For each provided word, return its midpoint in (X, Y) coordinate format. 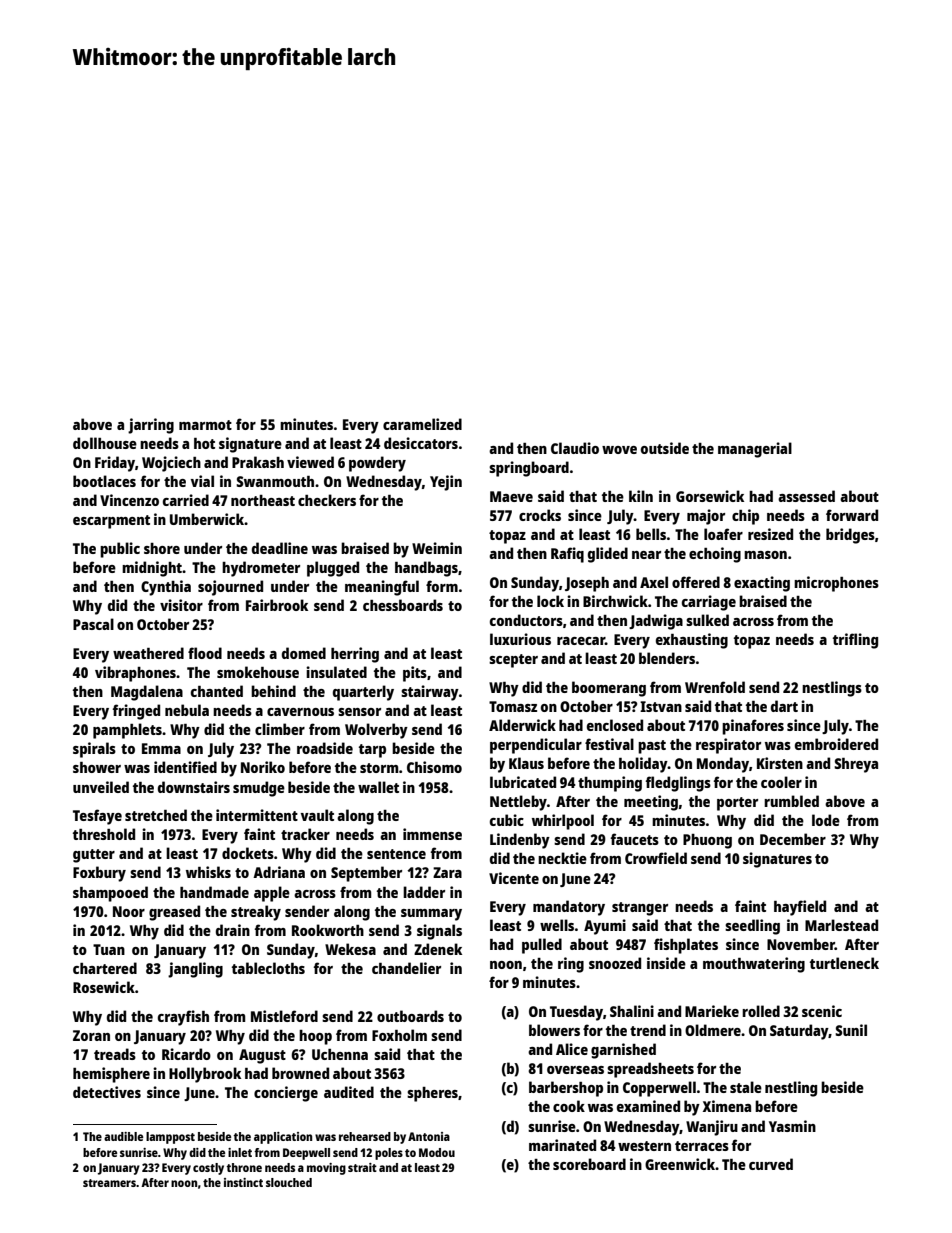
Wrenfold (715, 687)
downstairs (194, 787)
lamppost (170, 1138)
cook (569, 1106)
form (442, 586)
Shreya (856, 765)
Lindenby (520, 841)
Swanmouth (275, 481)
